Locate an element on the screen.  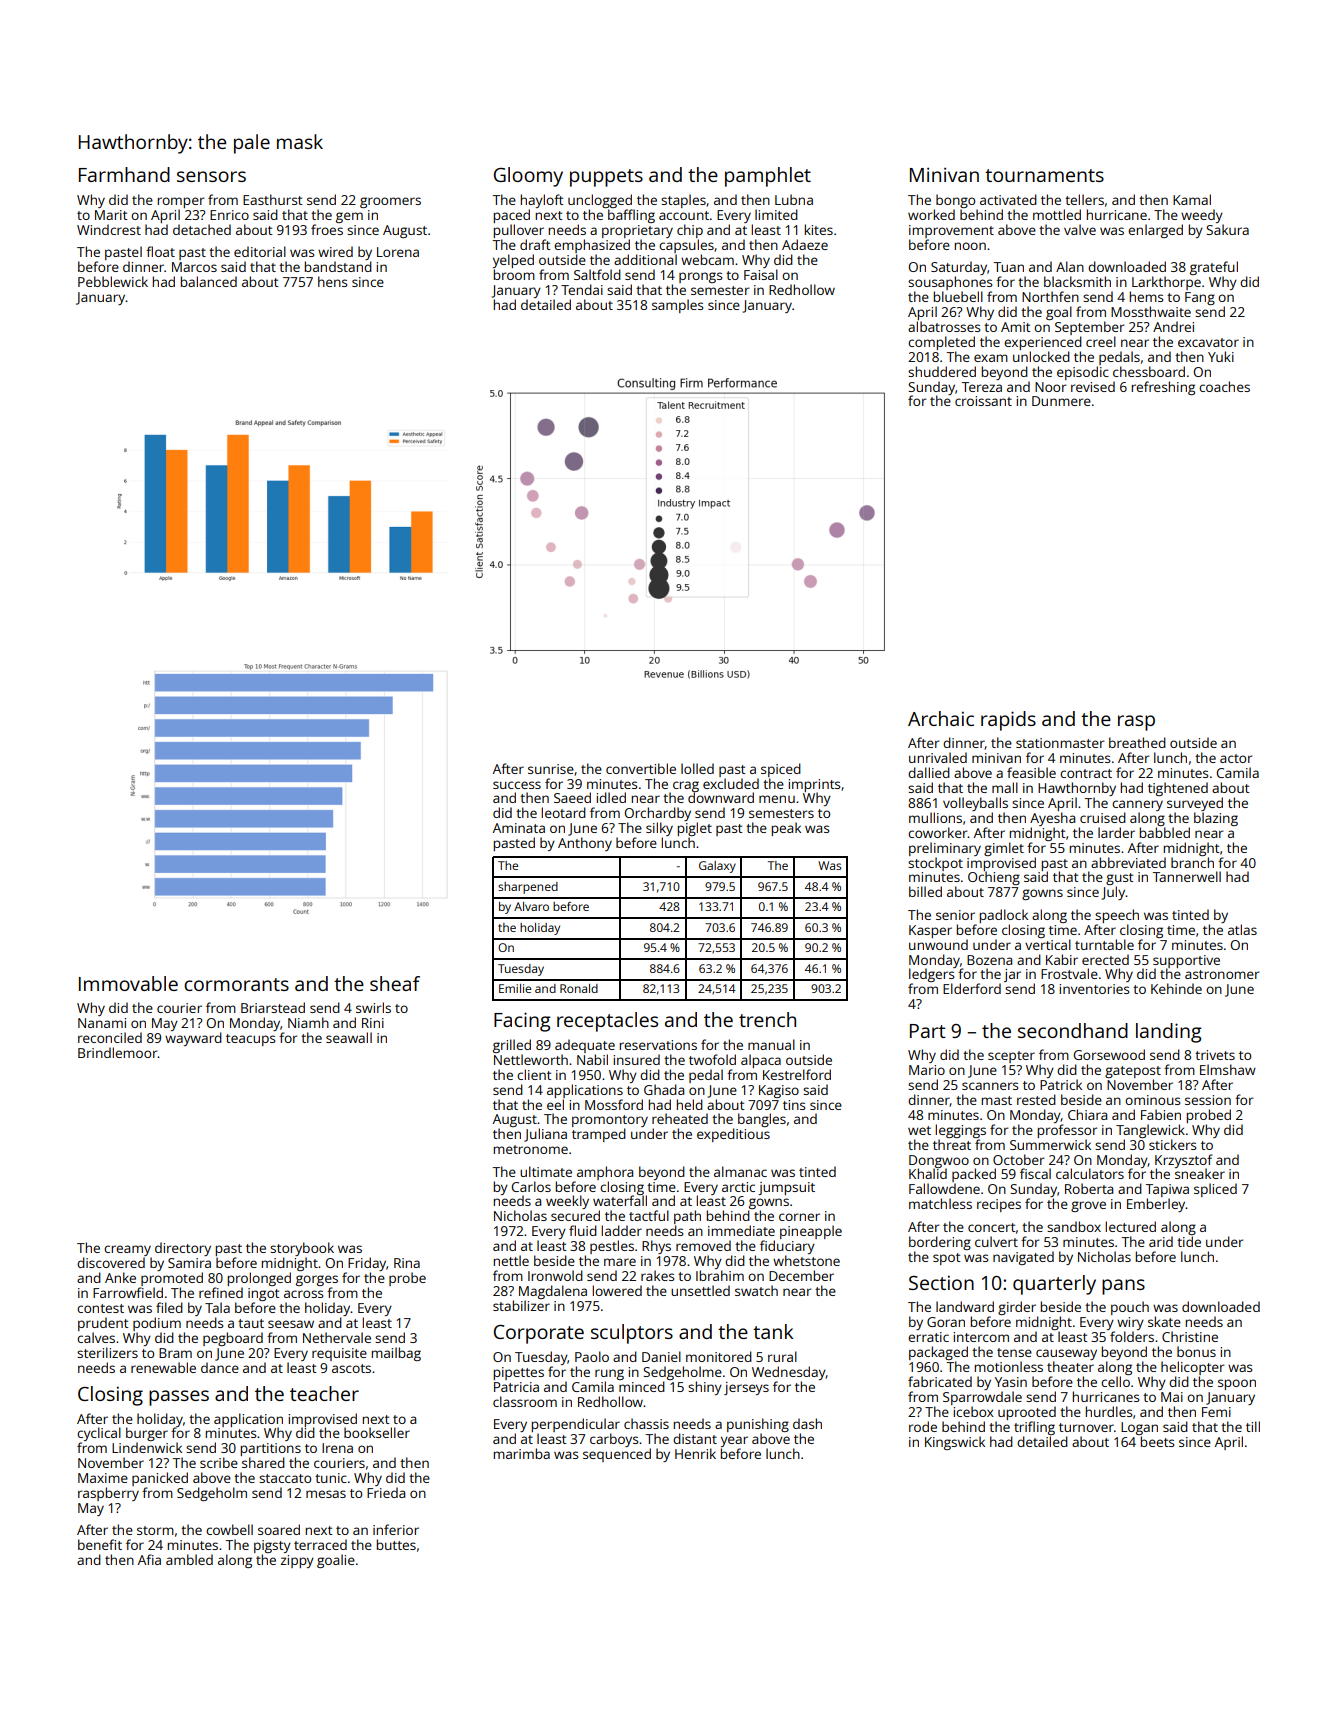
fiscal is located at coordinates (1035, 1173).
